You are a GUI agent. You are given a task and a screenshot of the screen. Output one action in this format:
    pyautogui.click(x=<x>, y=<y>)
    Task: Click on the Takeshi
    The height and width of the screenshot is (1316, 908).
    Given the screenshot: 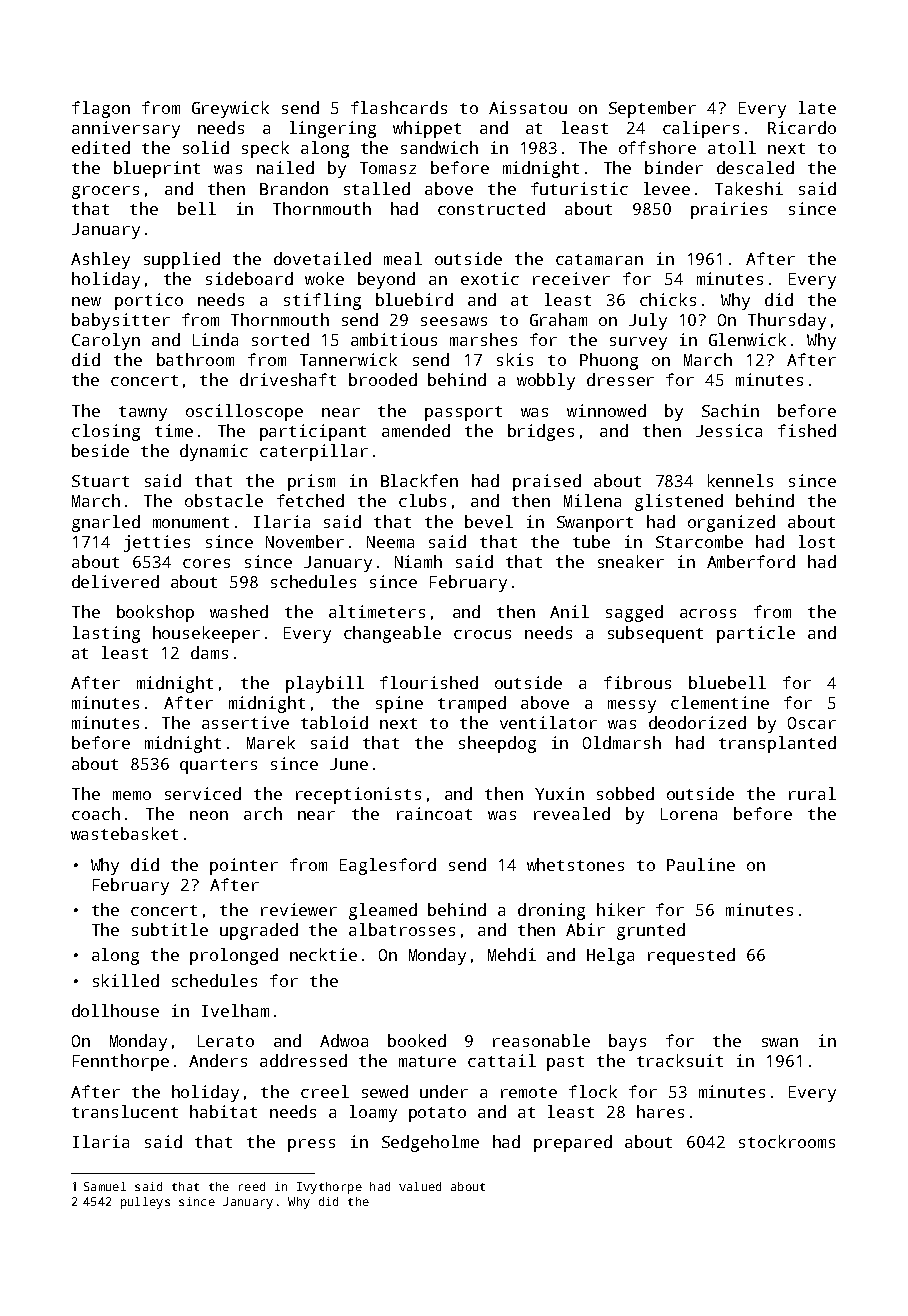 What is the action you would take?
    pyautogui.click(x=749, y=188)
